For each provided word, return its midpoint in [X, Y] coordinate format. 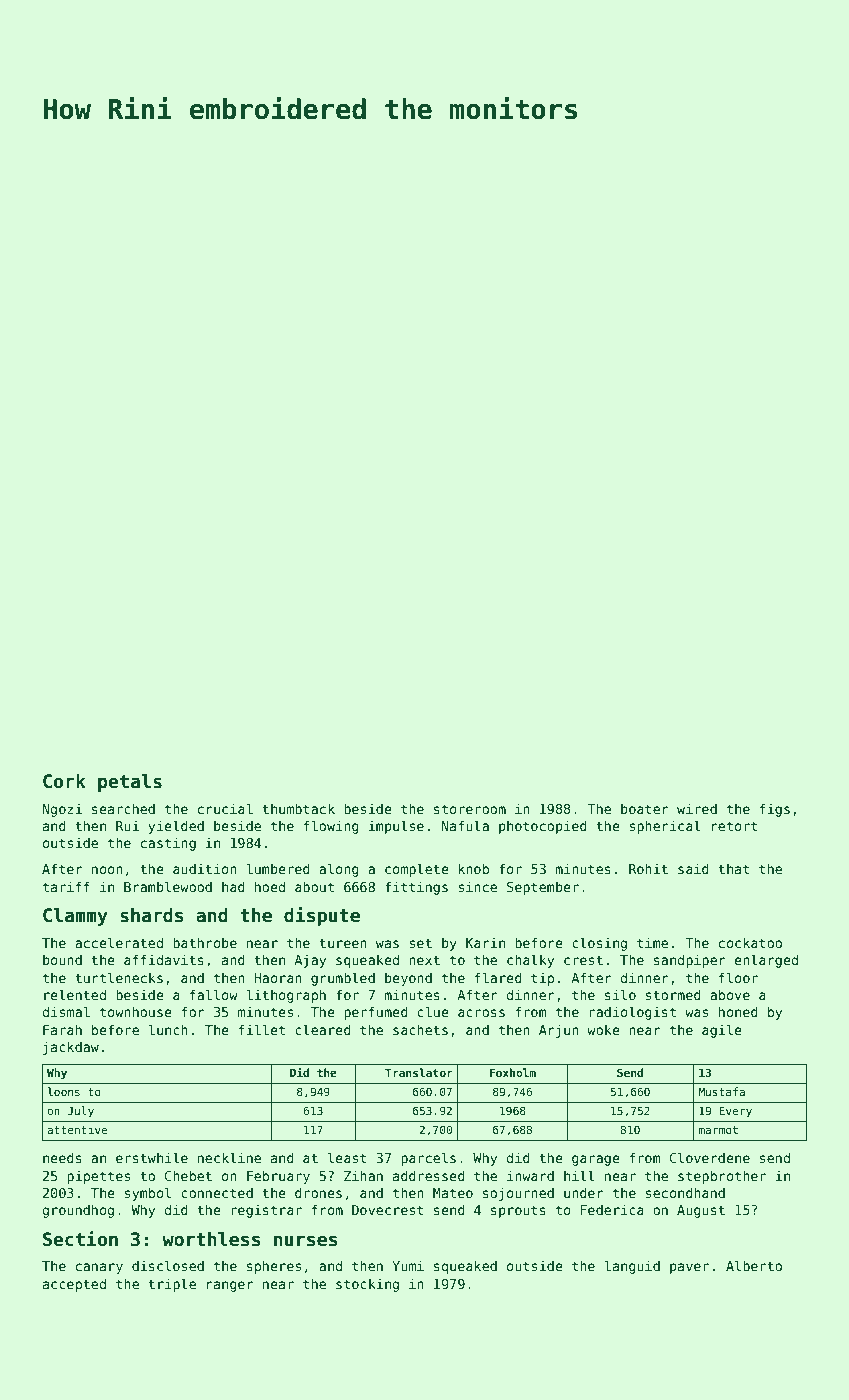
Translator [419, 1072]
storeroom [470, 809]
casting [168, 844]
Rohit [648, 868]
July [81, 1112]
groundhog [78, 1211]
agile [722, 1031]
